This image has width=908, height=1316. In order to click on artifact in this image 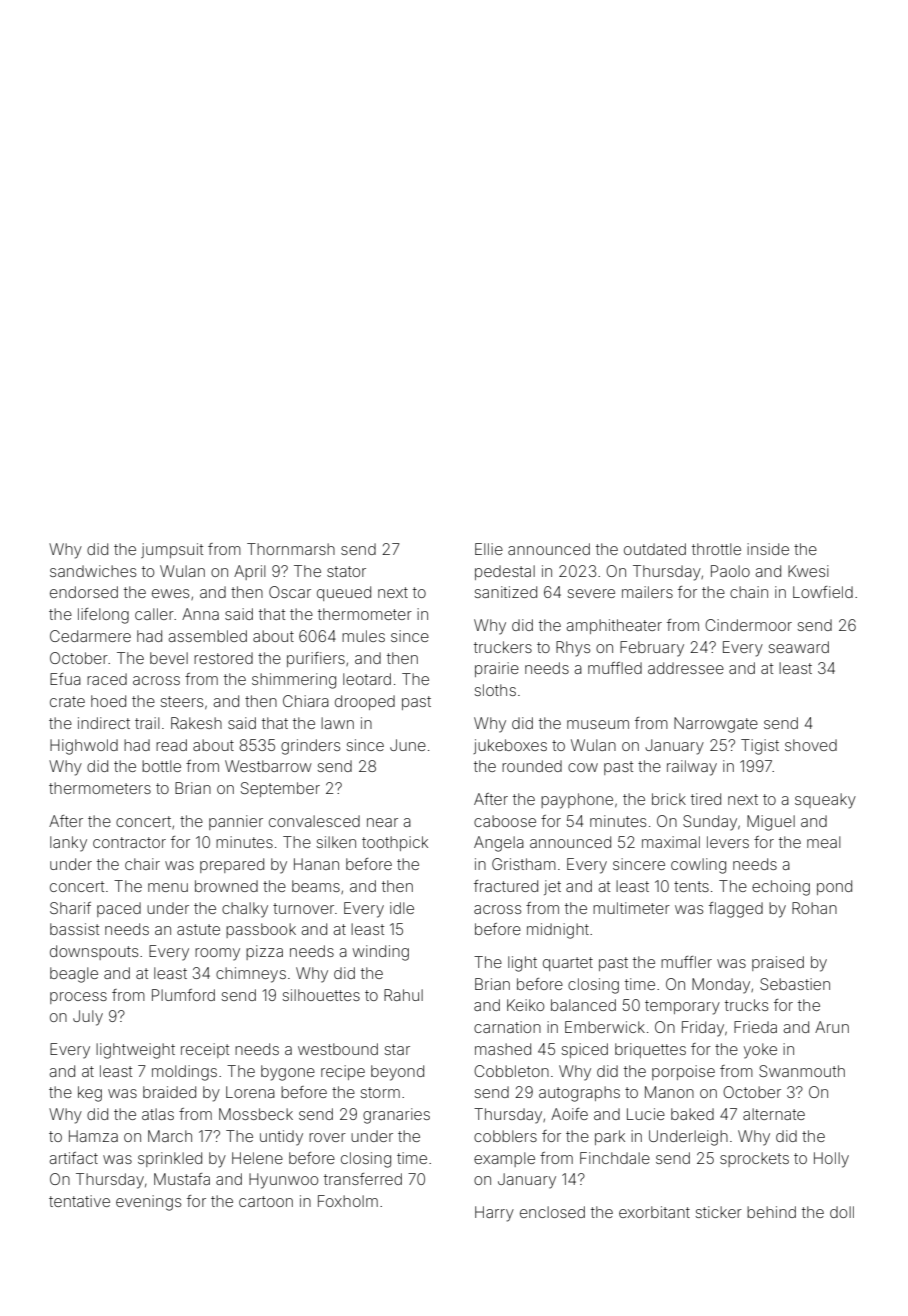, I will do `click(73, 1158)`.
